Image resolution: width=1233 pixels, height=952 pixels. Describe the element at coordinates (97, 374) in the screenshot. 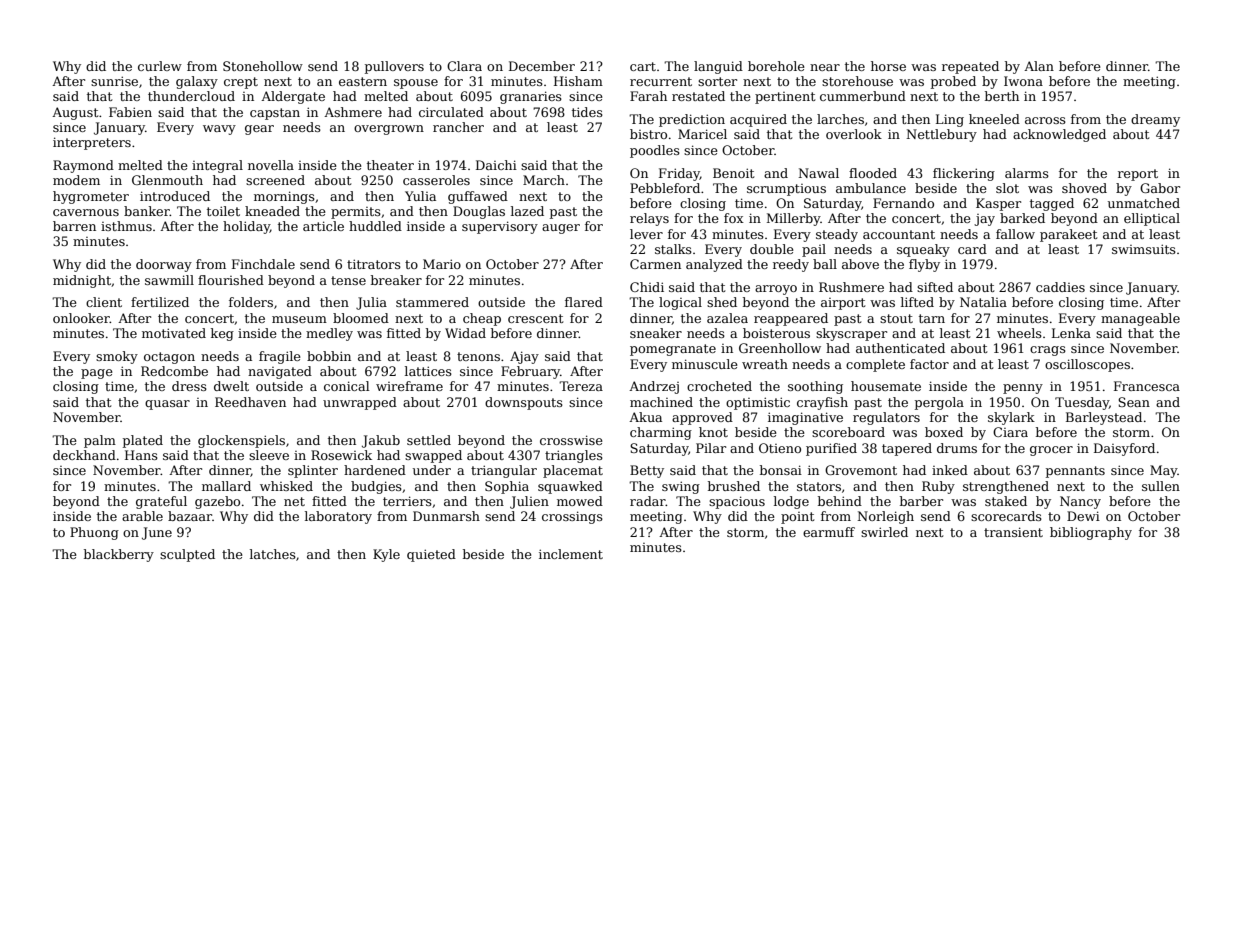

I see `page` at that location.
